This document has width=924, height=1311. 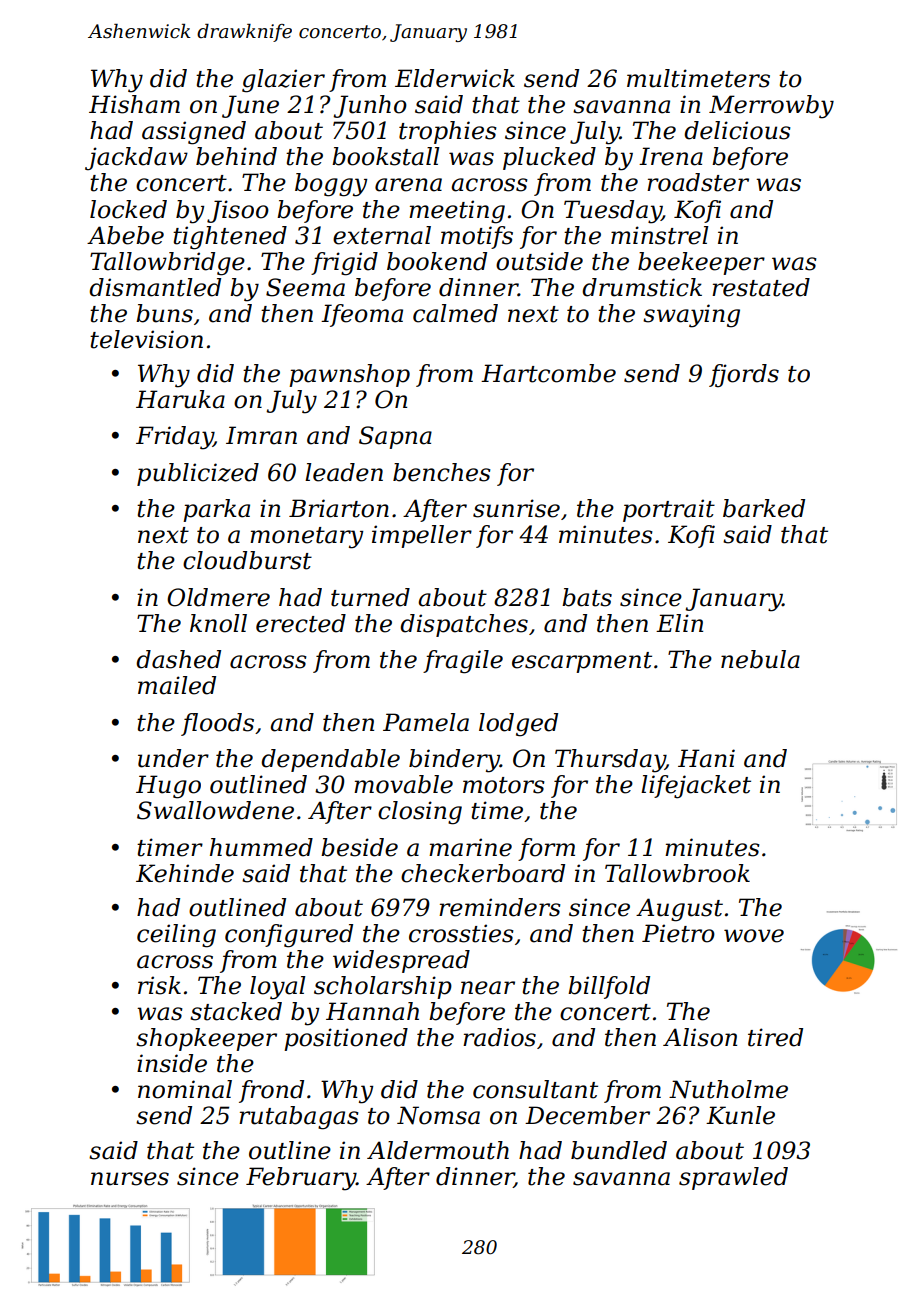 I want to click on Merrowby, so click(x=771, y=107).
